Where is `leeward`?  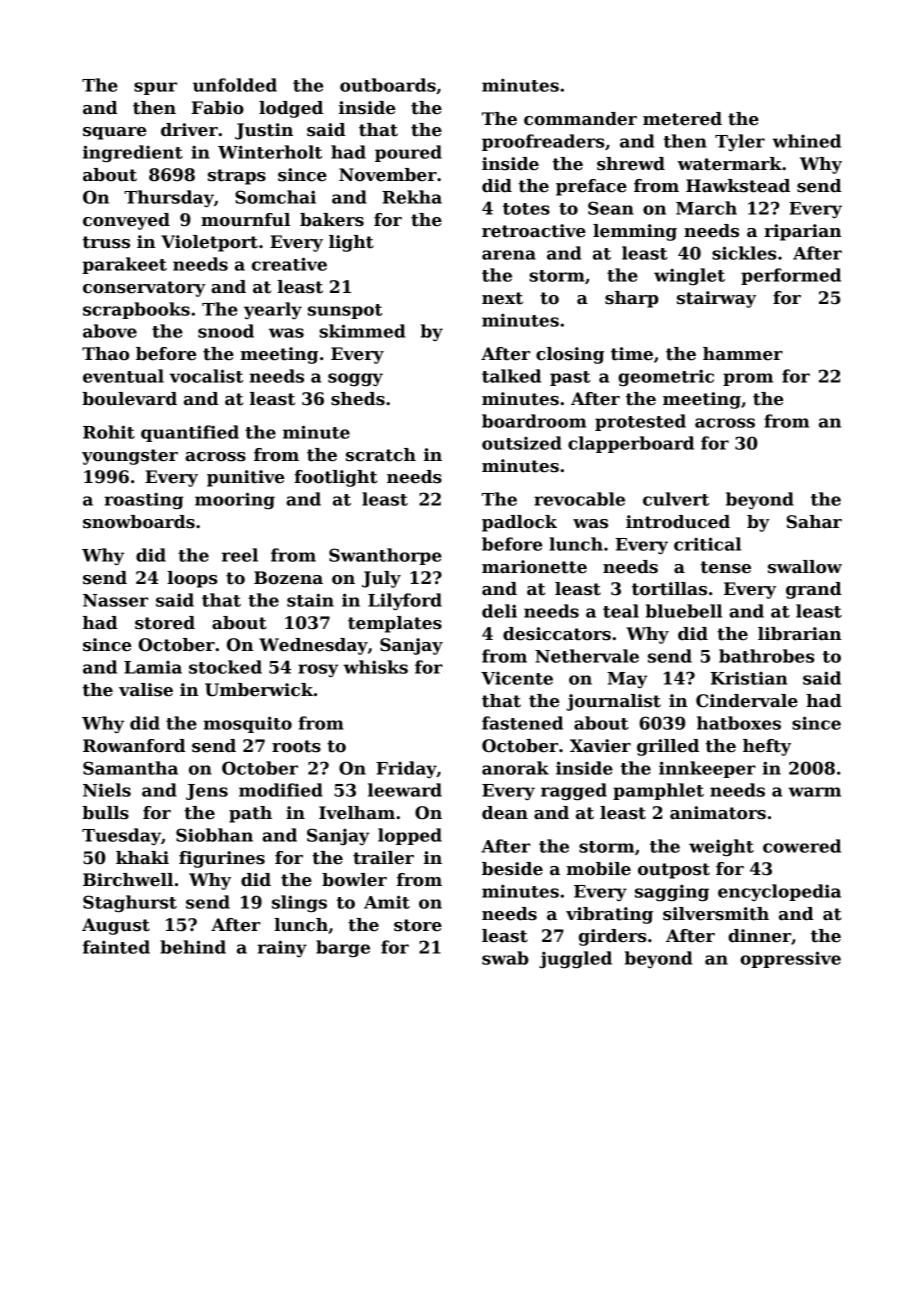
leeward is located at coordinates (405, 790).
